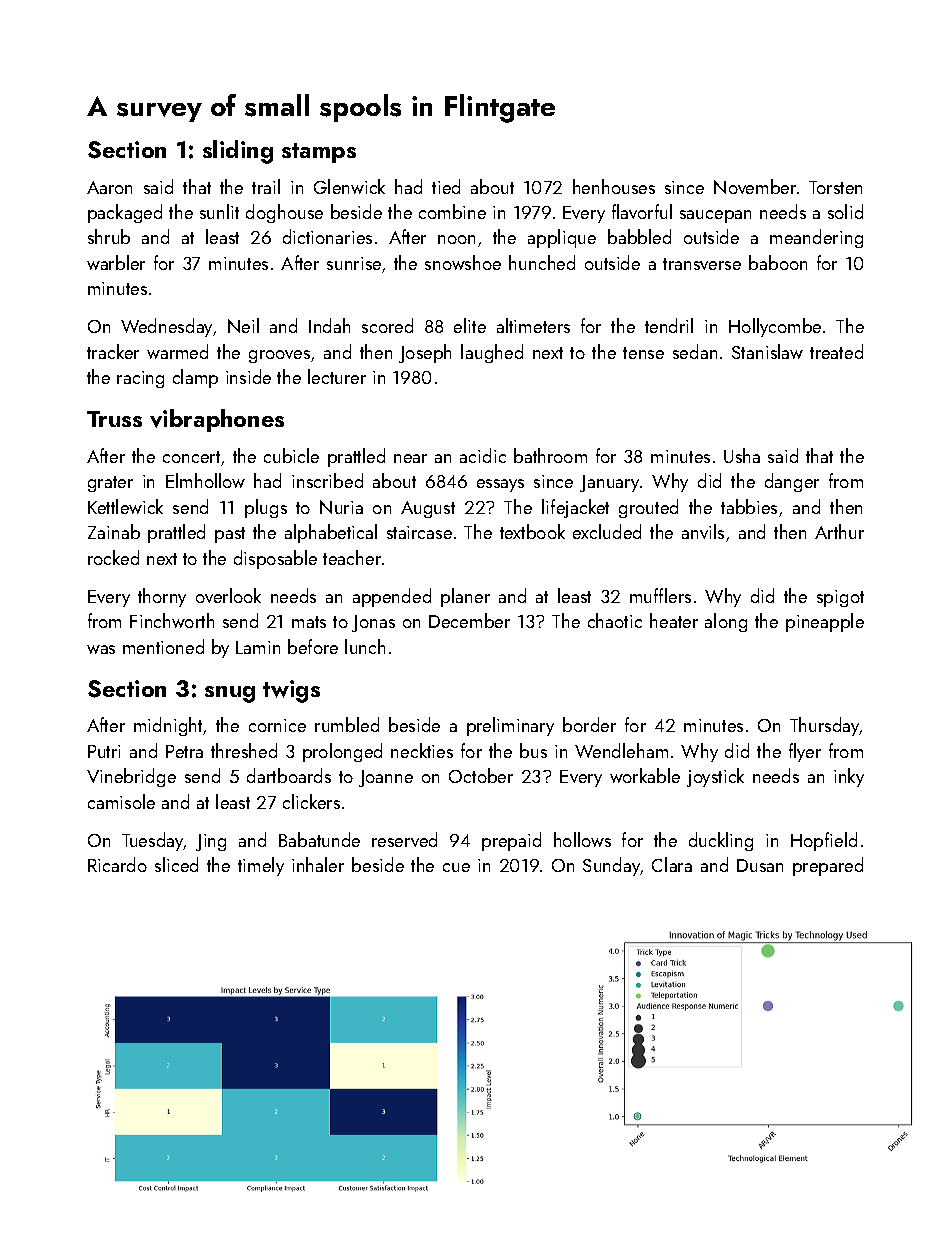 Image resolution: width=952 pixels, height=1233 pixels. I want to click on cue, so click(456, 867).
